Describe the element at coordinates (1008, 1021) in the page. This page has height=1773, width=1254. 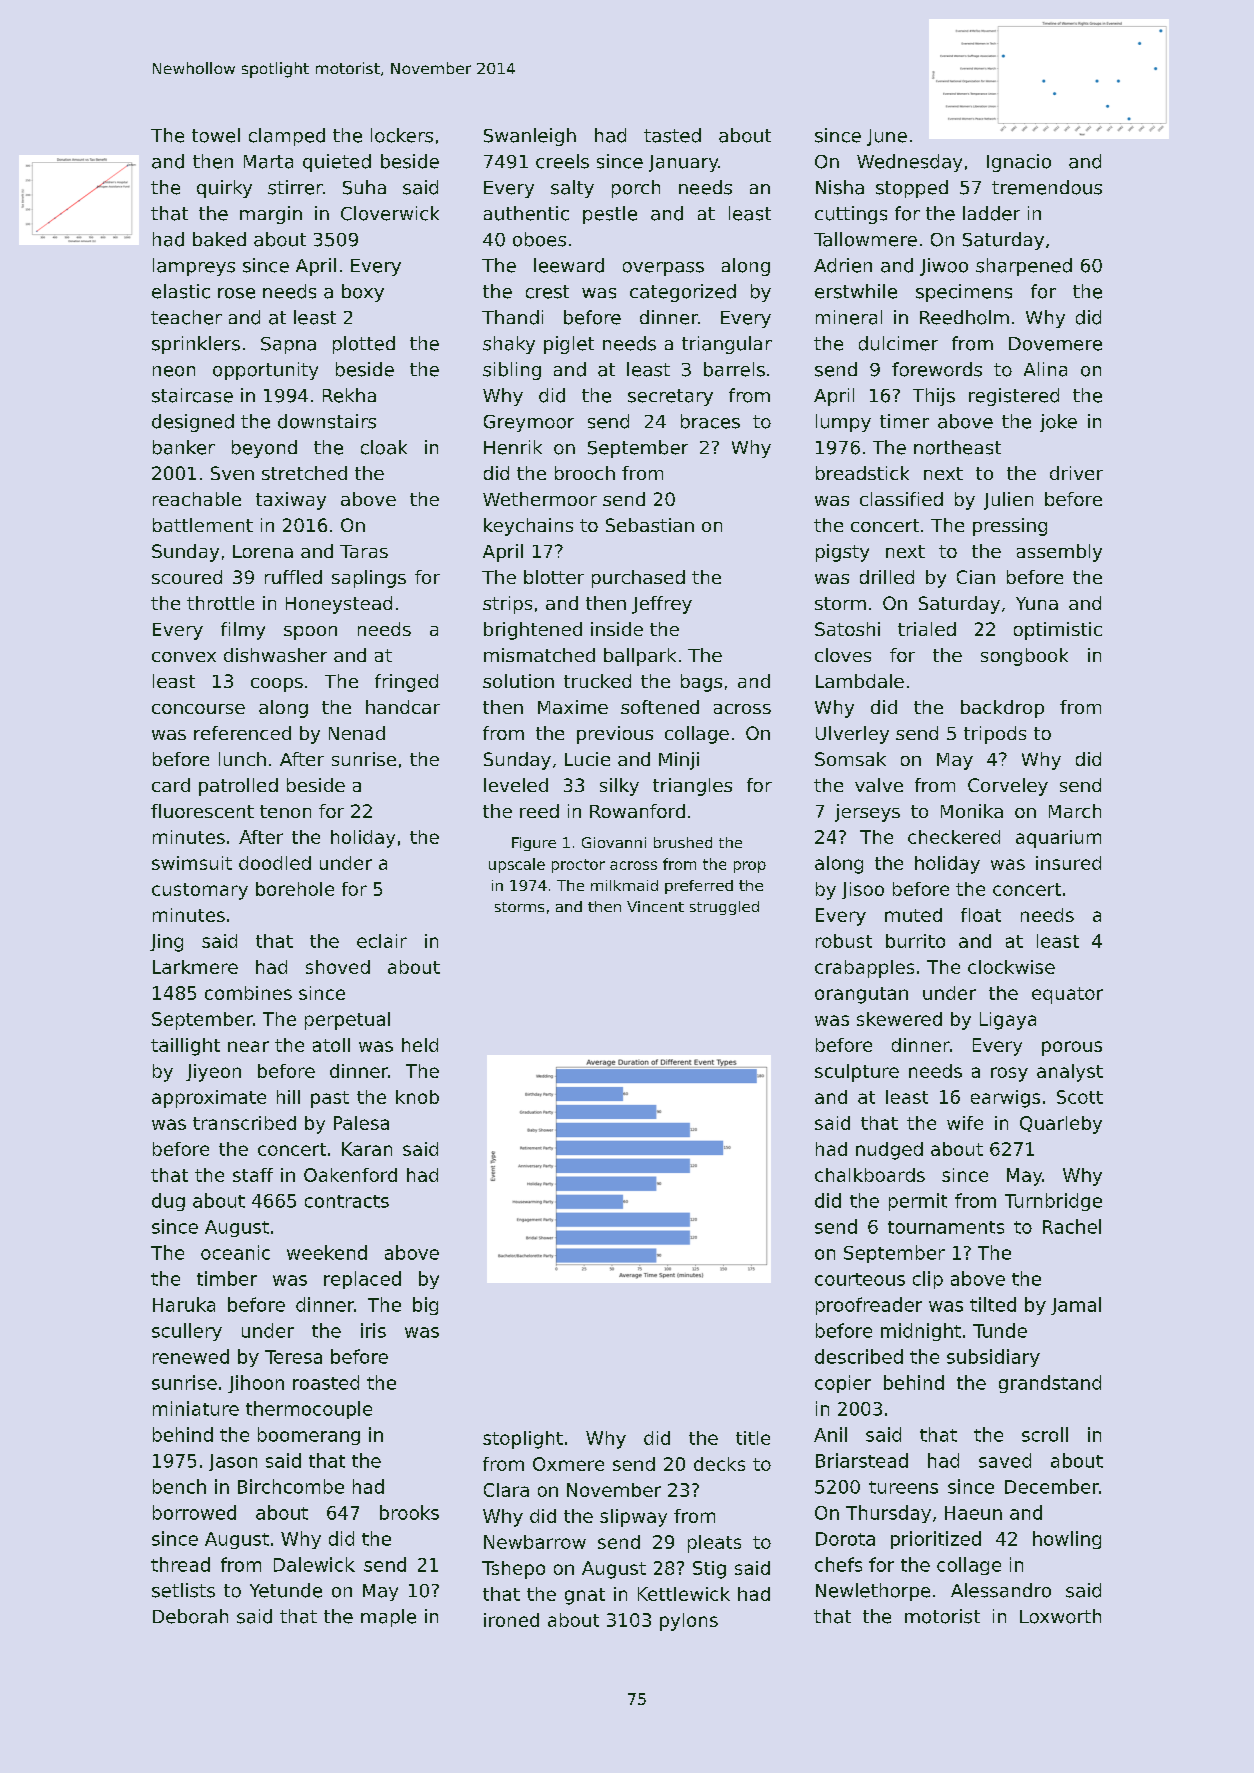
I see `Ligaya` at that location.
